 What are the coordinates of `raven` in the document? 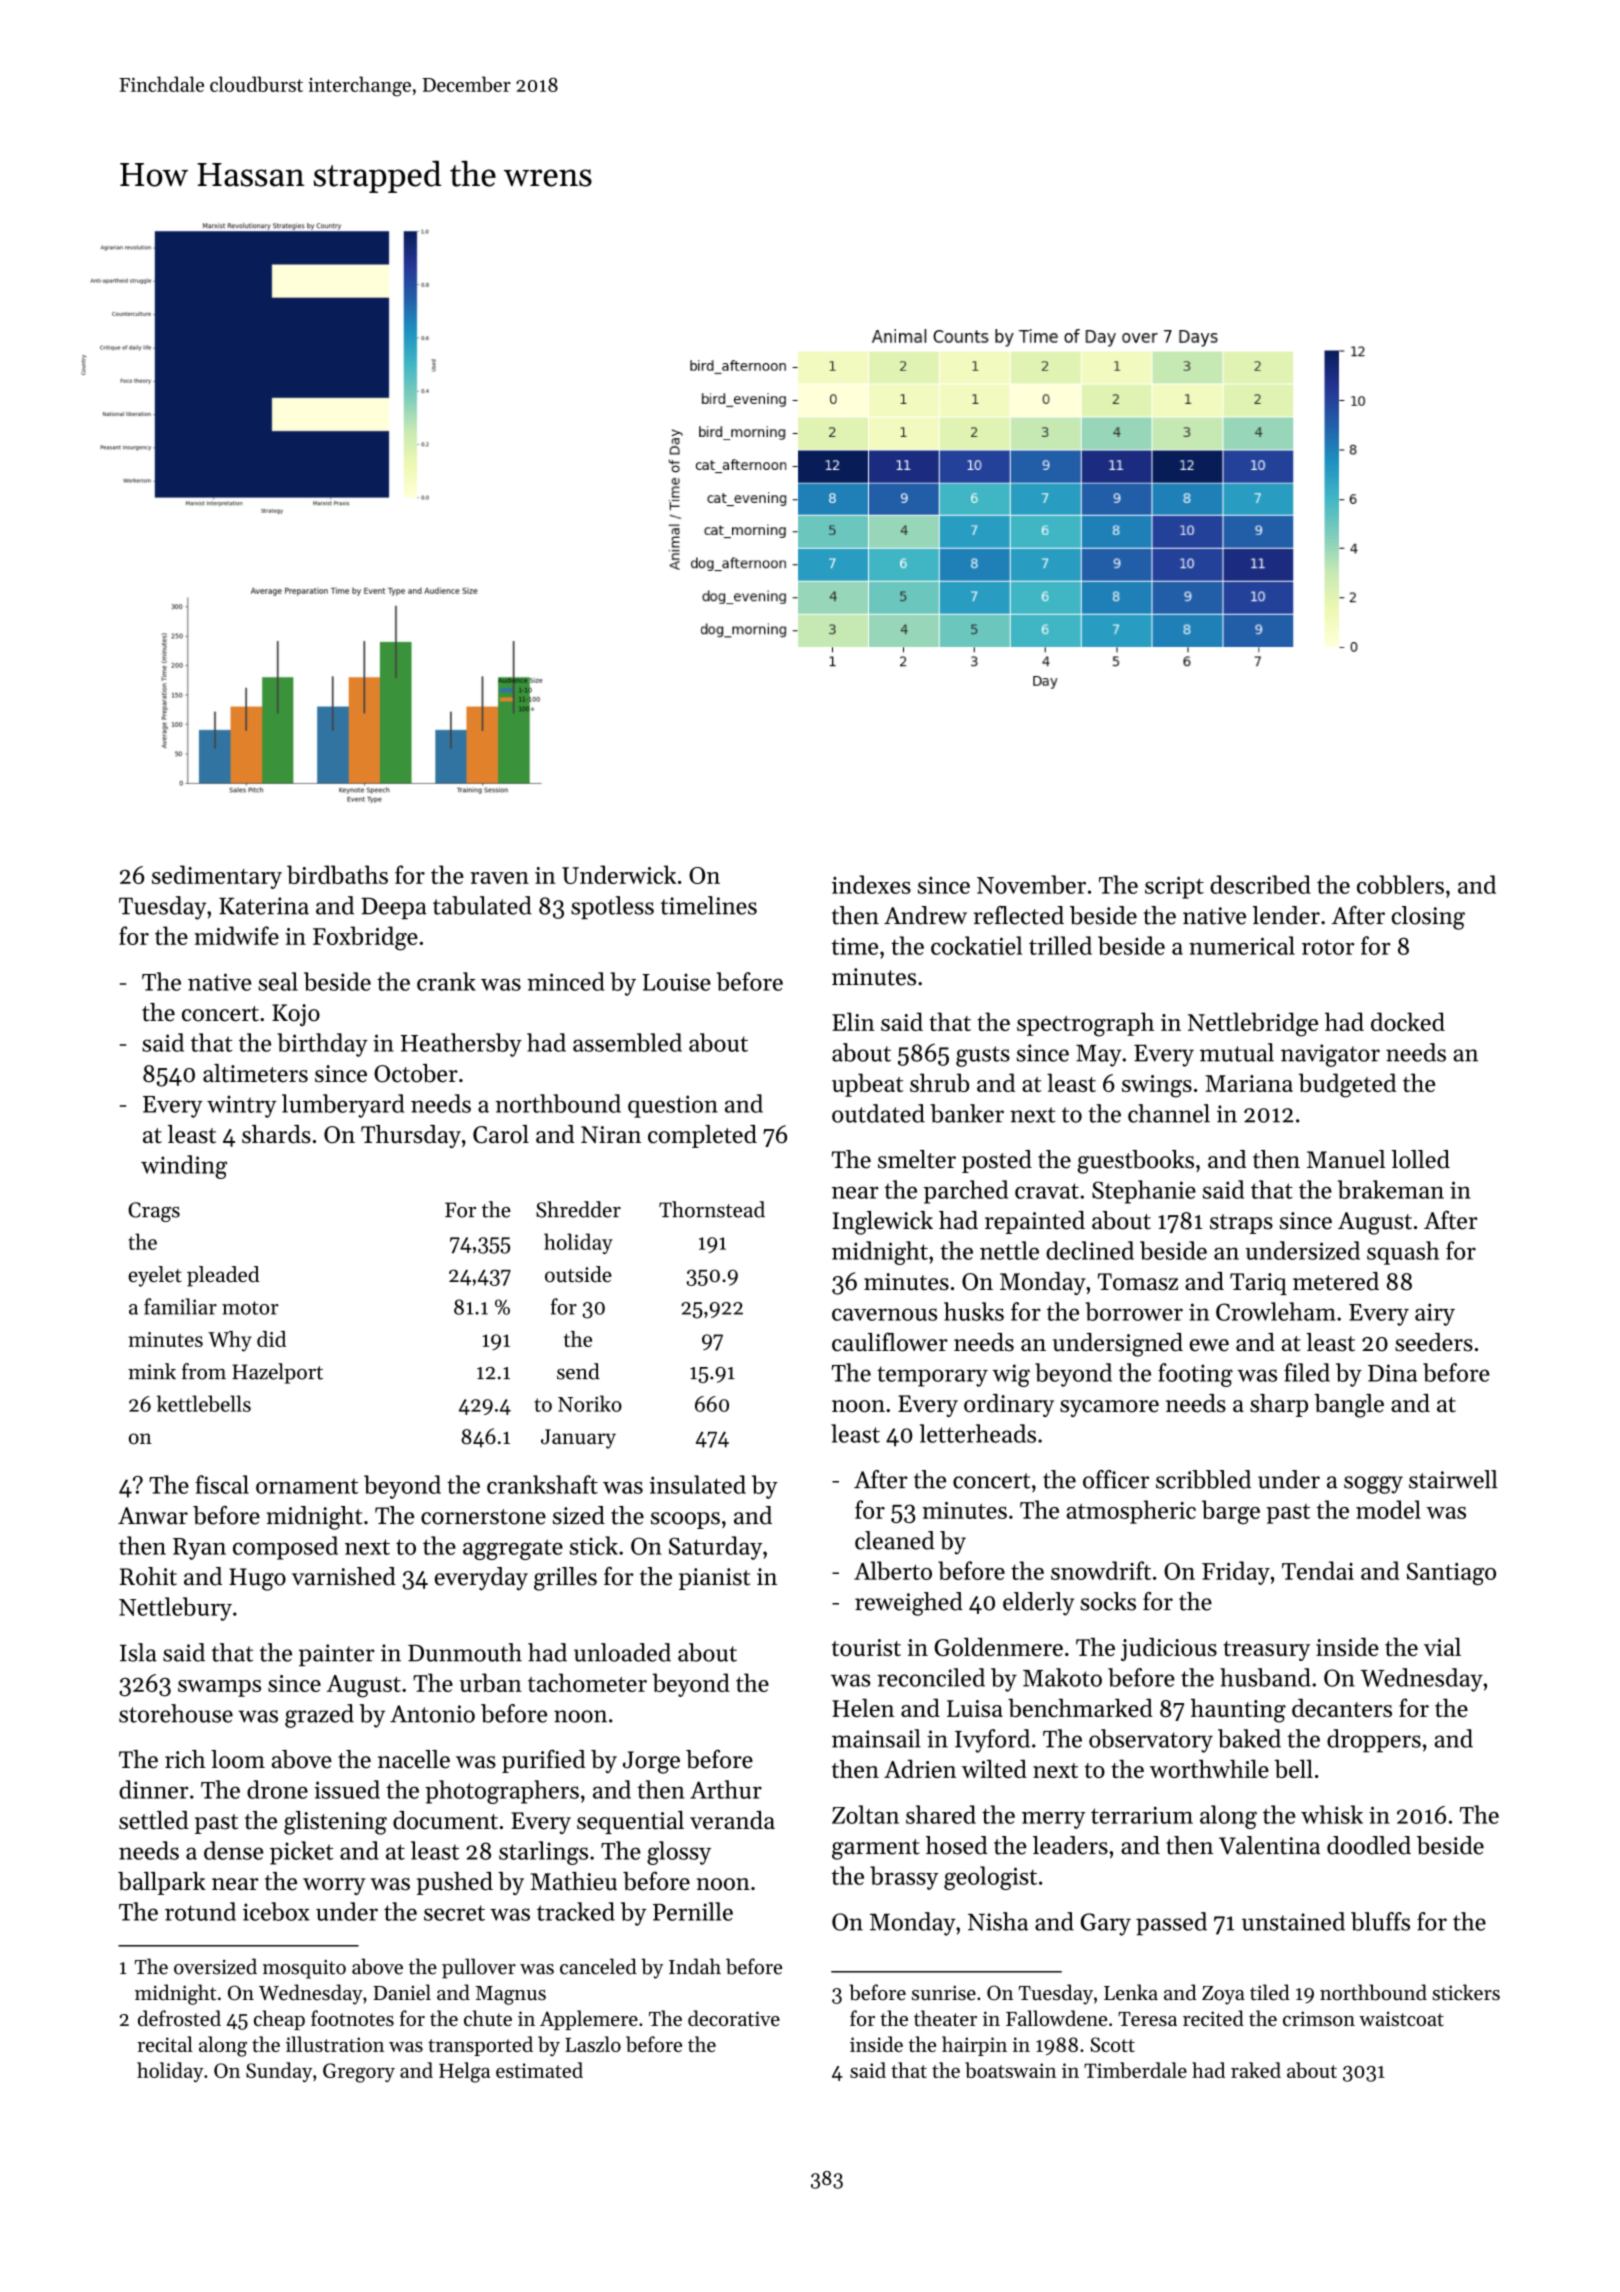 It's located at (499, 878).
